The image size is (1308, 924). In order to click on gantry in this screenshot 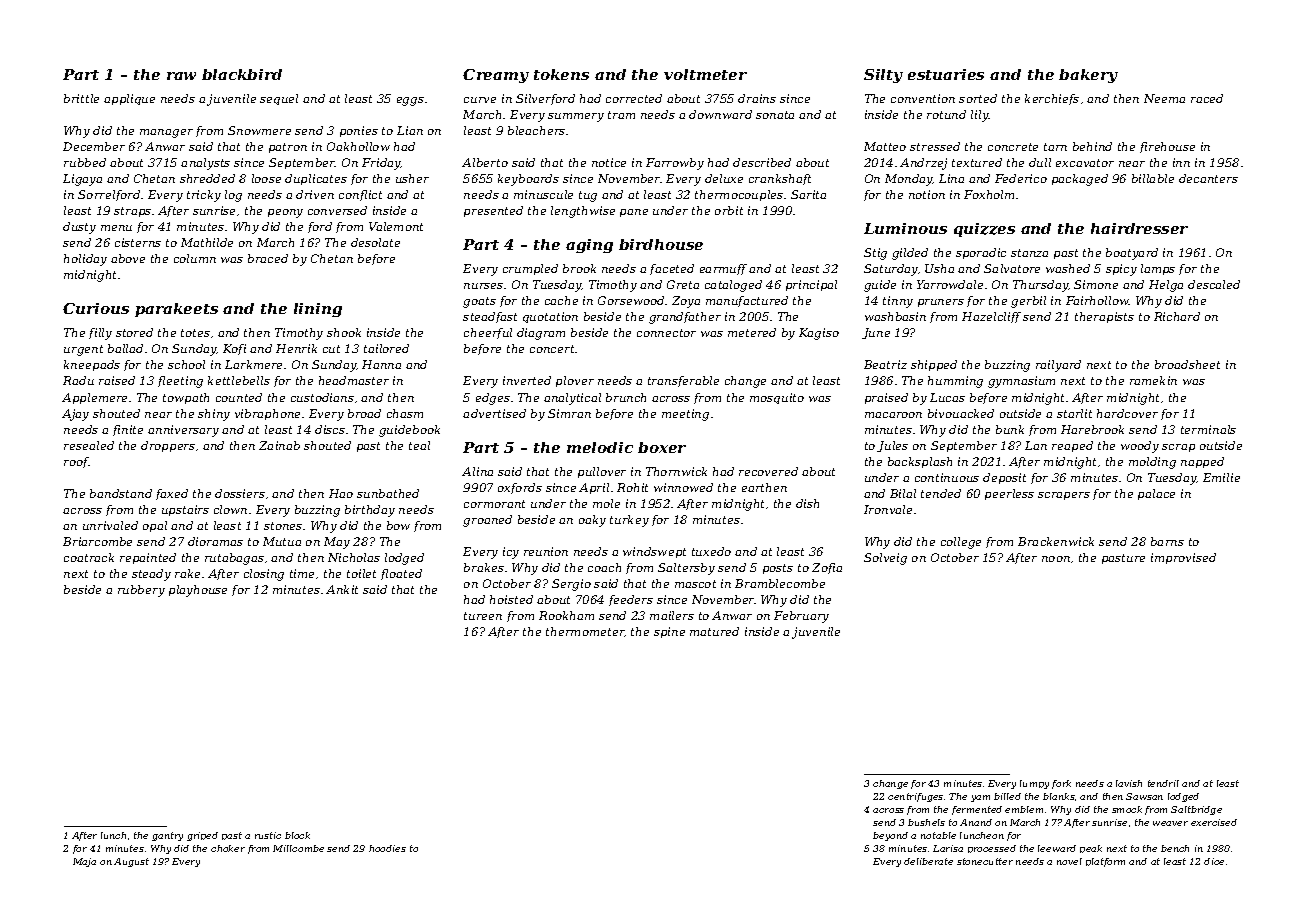, I will do `click(167, 836)`.
